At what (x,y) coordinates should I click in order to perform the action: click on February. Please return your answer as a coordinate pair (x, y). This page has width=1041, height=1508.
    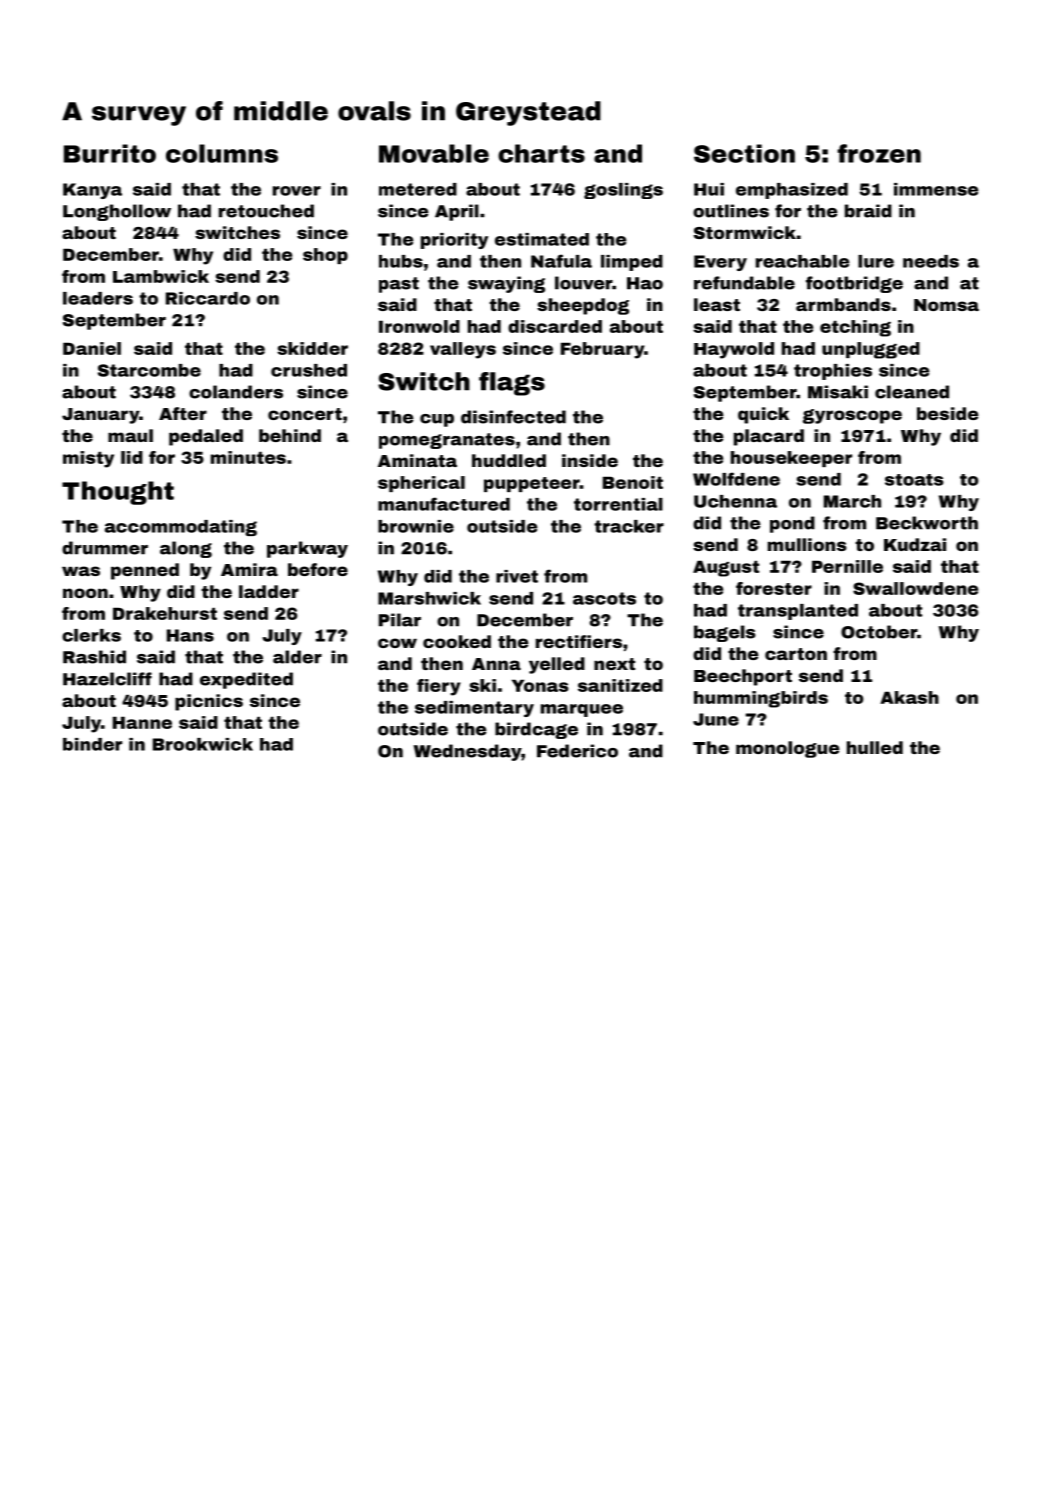
    Looking at the image, I should click on (602, 350).
